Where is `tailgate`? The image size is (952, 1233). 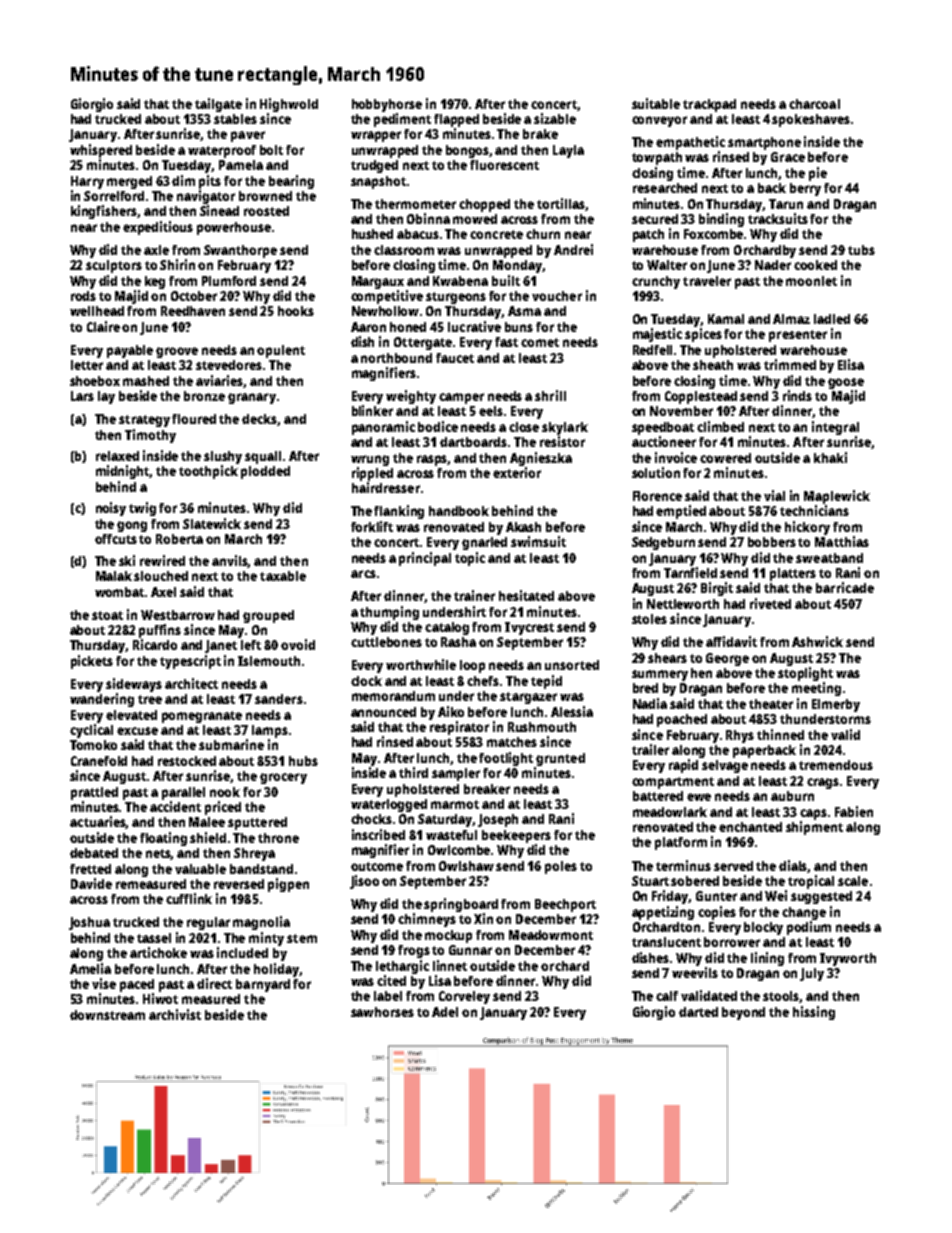 tailgate is located at coordinates (218, 105).
